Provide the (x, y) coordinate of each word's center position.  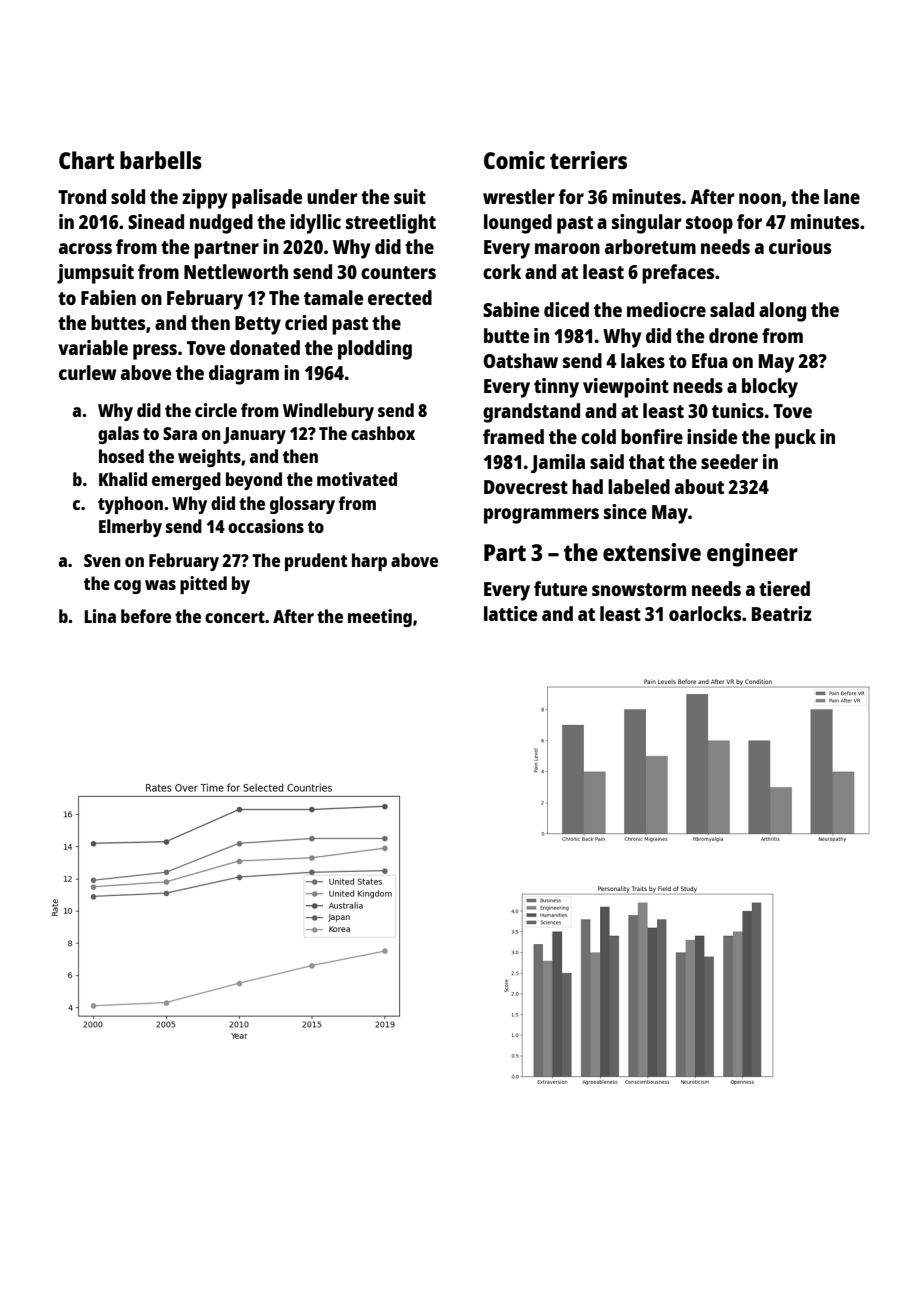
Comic (514, 160)
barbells (161, 160)
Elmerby (130, 528)
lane (842, 196)
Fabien (108, 297)
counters (398, 272)
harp (369, 562)
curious (800, 246)
